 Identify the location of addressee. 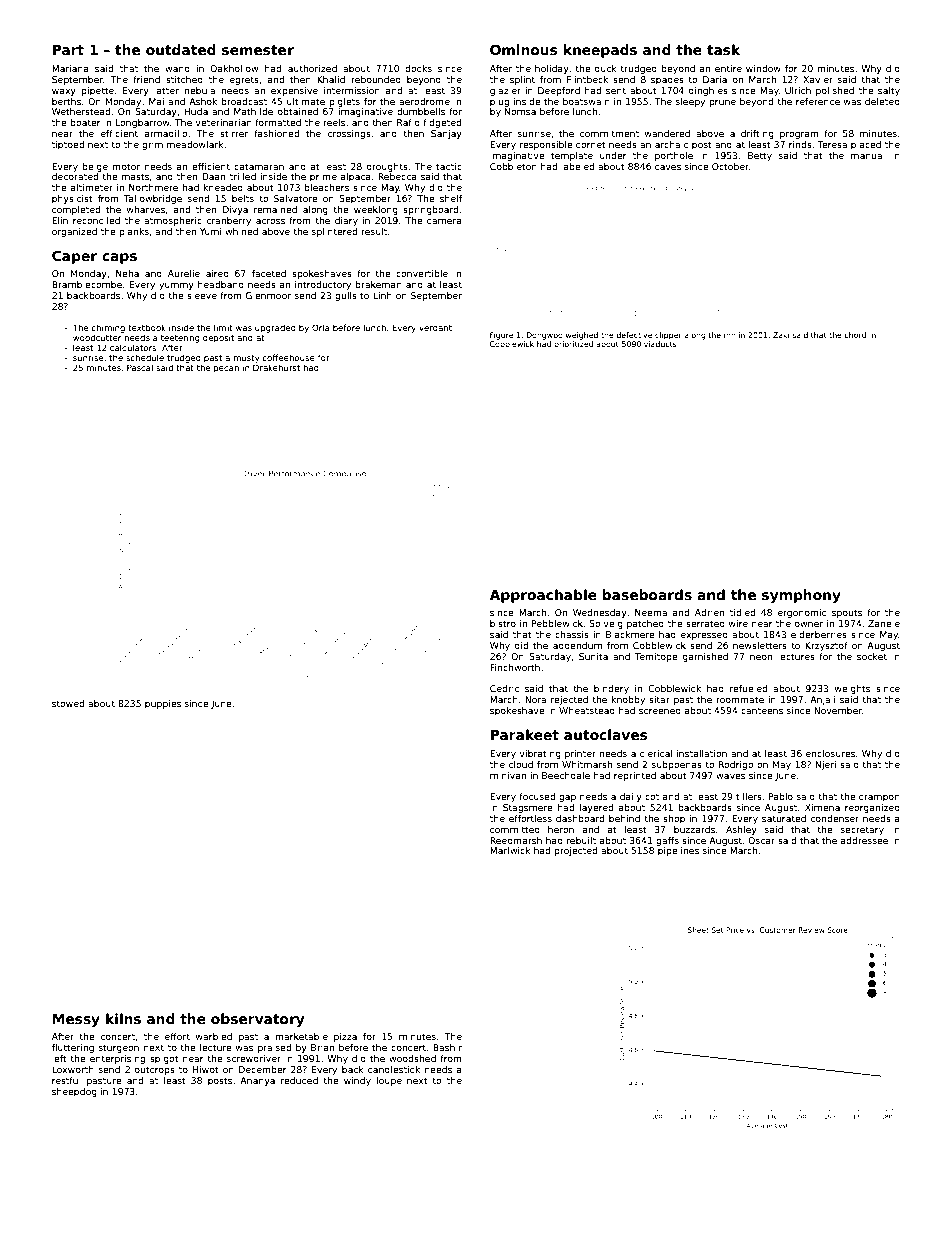
(864, 840).
